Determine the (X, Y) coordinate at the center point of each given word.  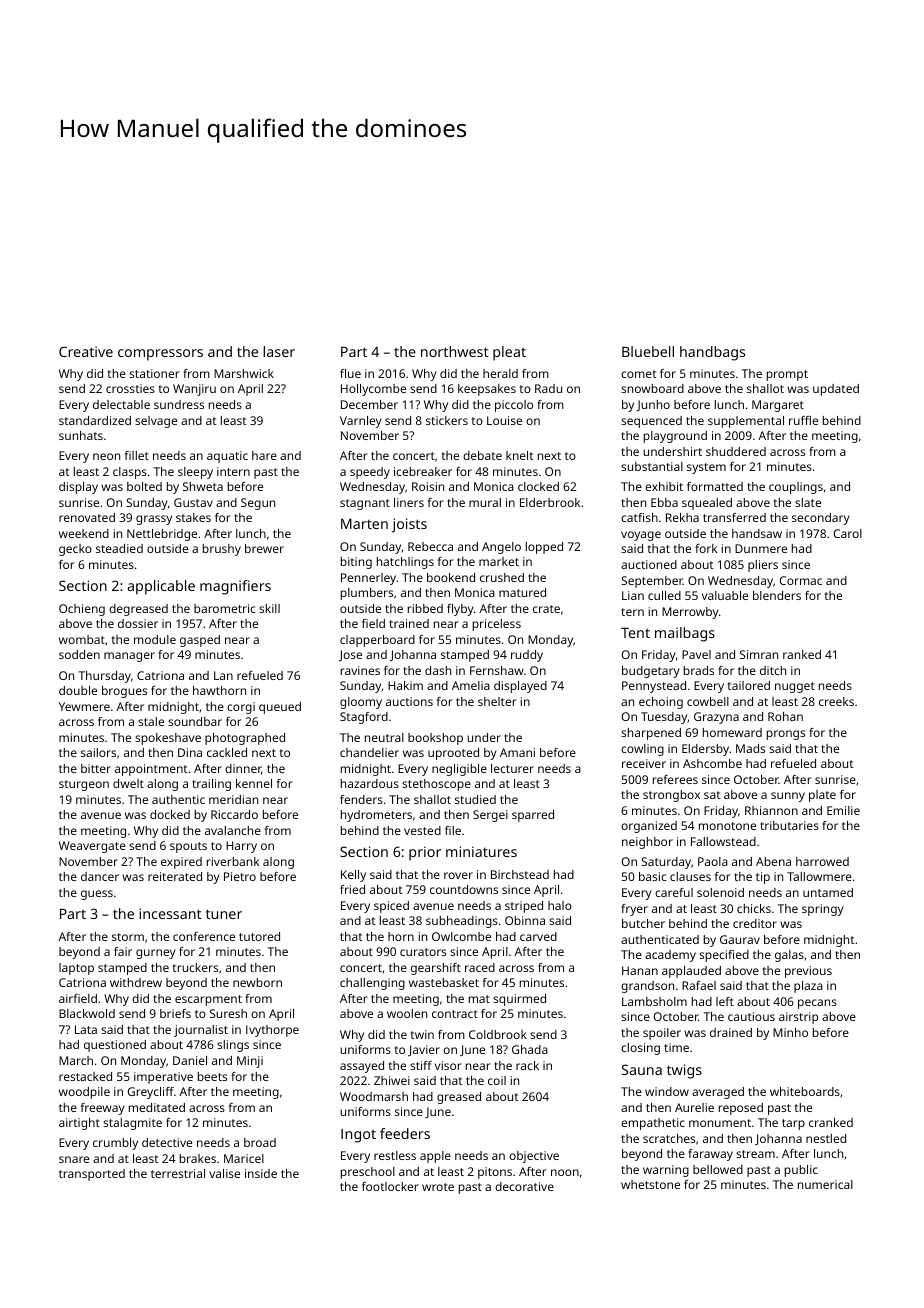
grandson (647, 987)
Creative (86, 351)
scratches (669, 1138)
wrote (438, 1187)
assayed (362, 1067)
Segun (258, 504)
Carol (848, 533)
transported (92, 1175)
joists (409, 525)
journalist (201, 1031)
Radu (548, 388)
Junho (653, 406)
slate (808, 502)
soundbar (195, 721)
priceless (497, 625)
